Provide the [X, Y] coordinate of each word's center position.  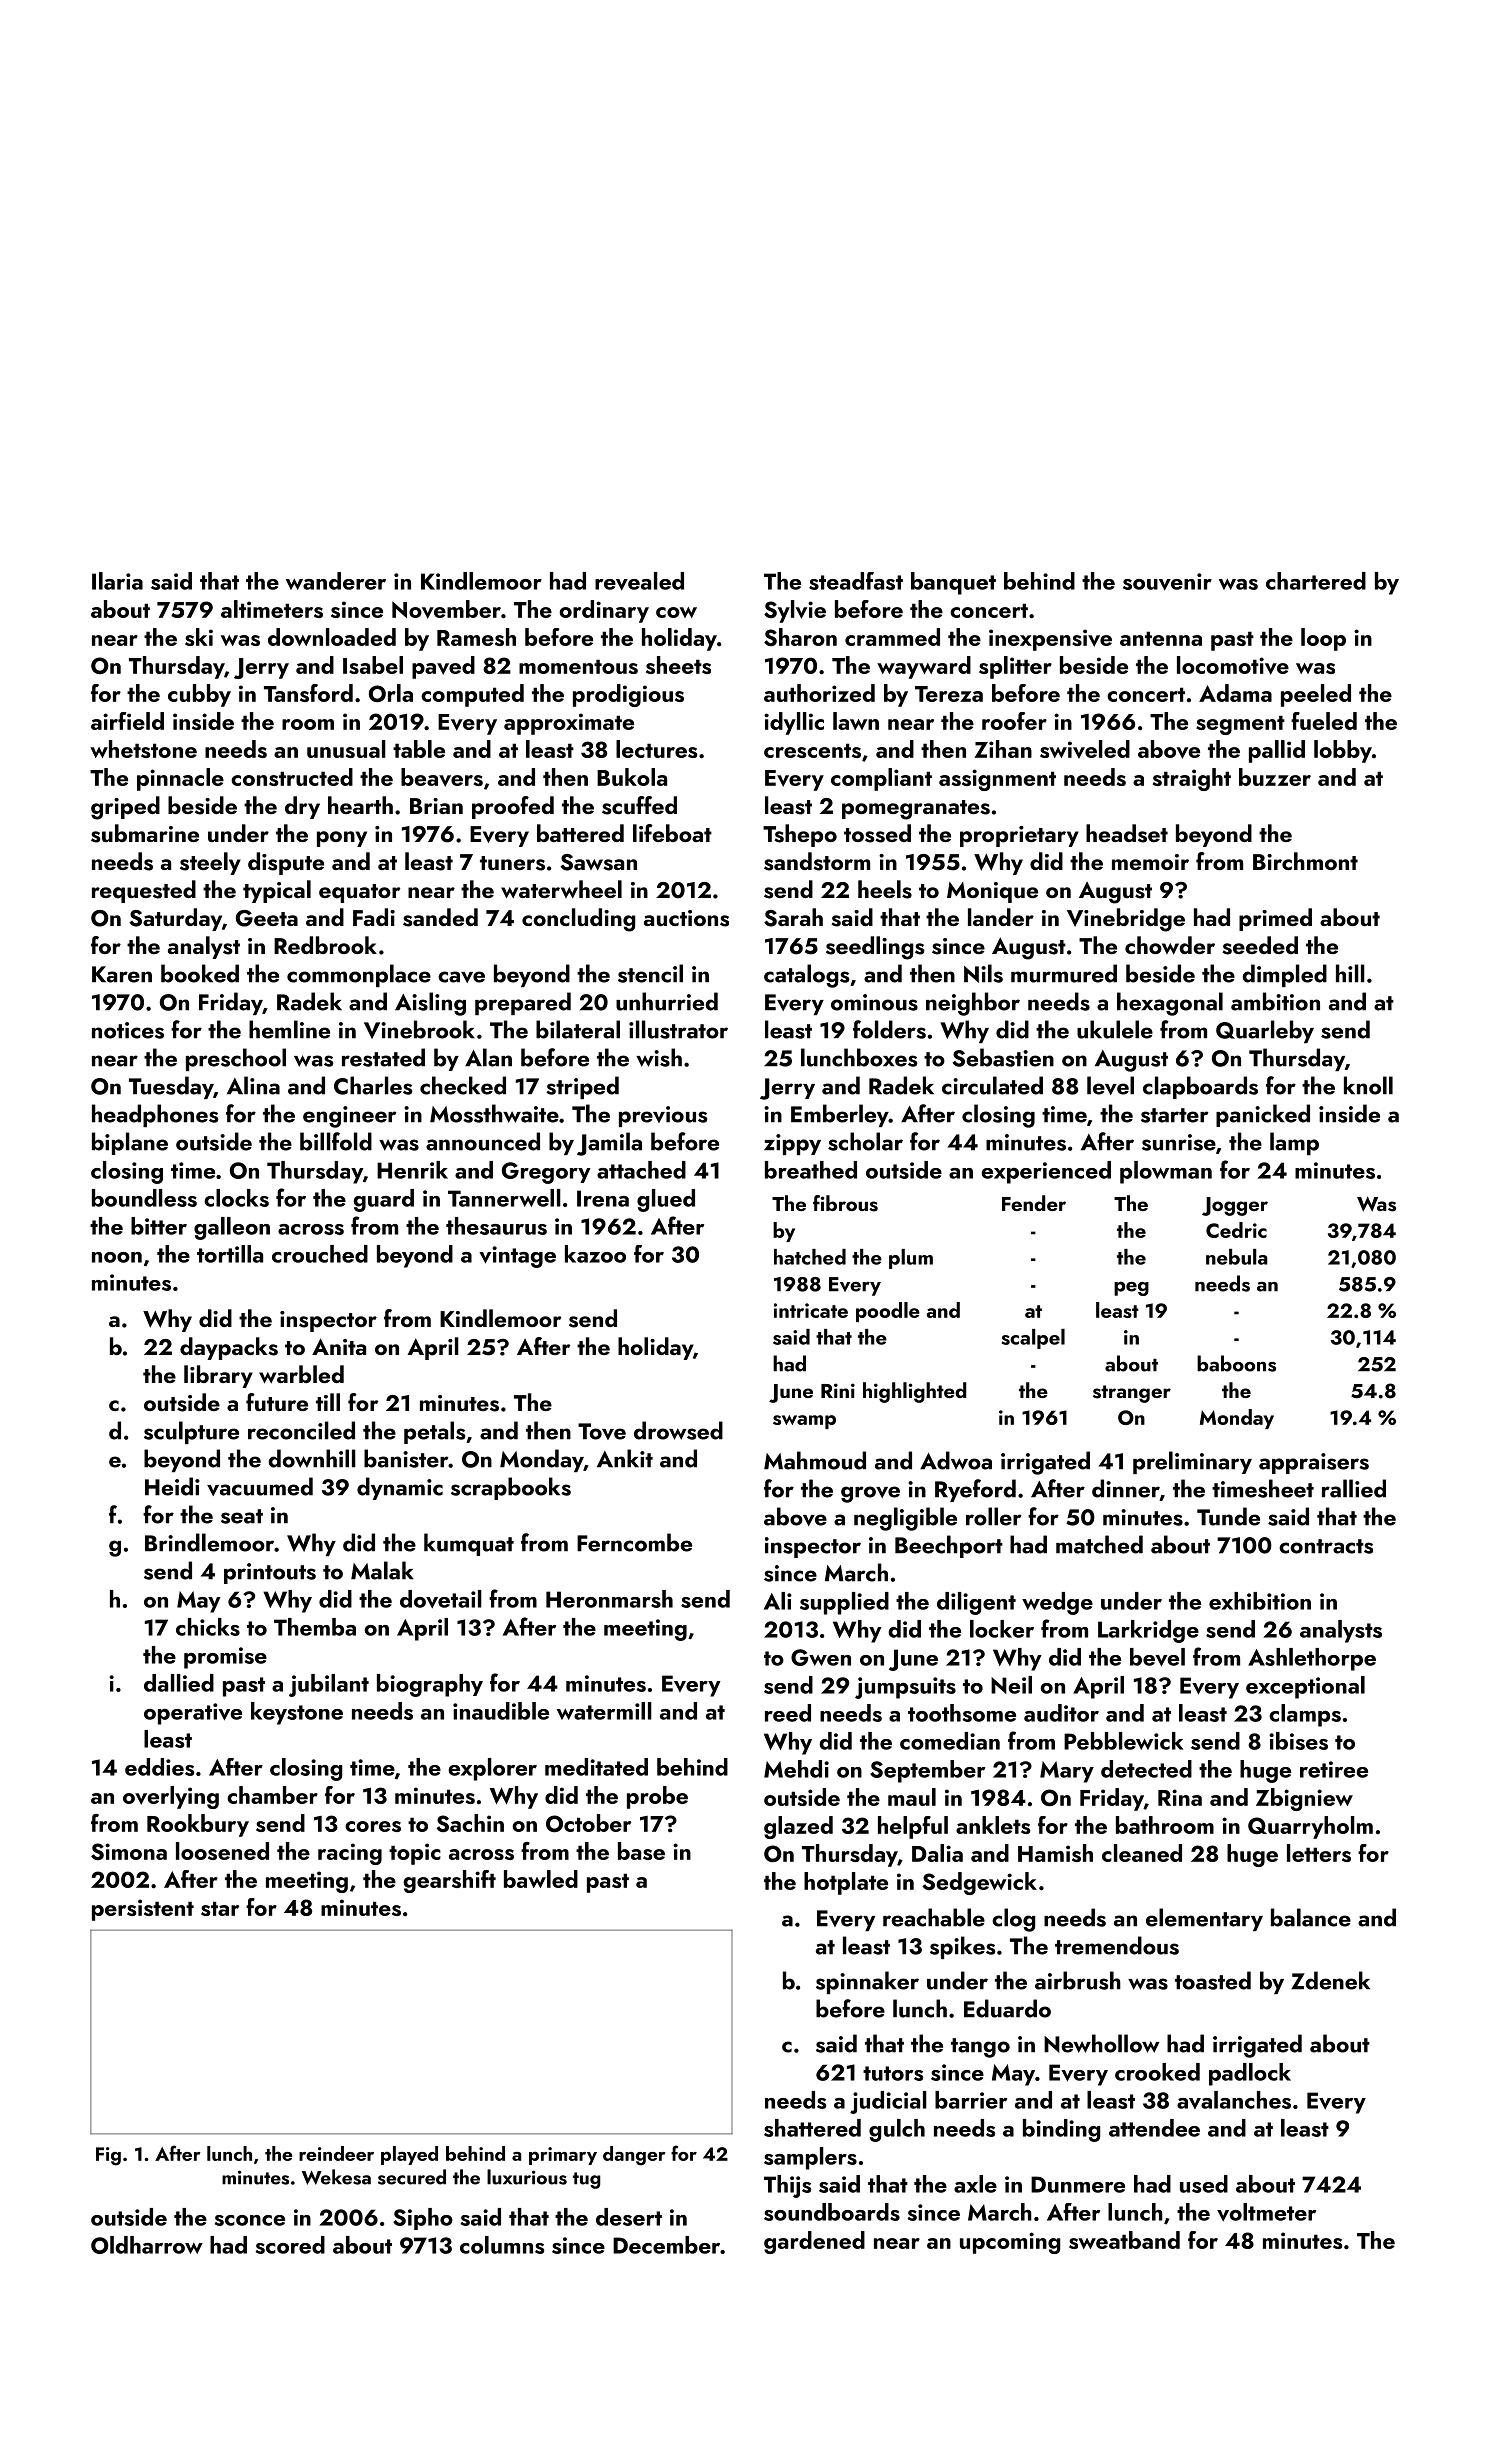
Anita [339, 1346]
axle [975, 2184]
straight [1192, 779]
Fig [108, 2156]
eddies [160, 1767]
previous [663, 1116]
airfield [127, 721]
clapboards [1200, 1087]
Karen [122, 974]
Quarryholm [1310, 1827]
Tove [602, 1431]
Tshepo [800, 835]
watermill [604, 1711]
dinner [1126, 1488]
